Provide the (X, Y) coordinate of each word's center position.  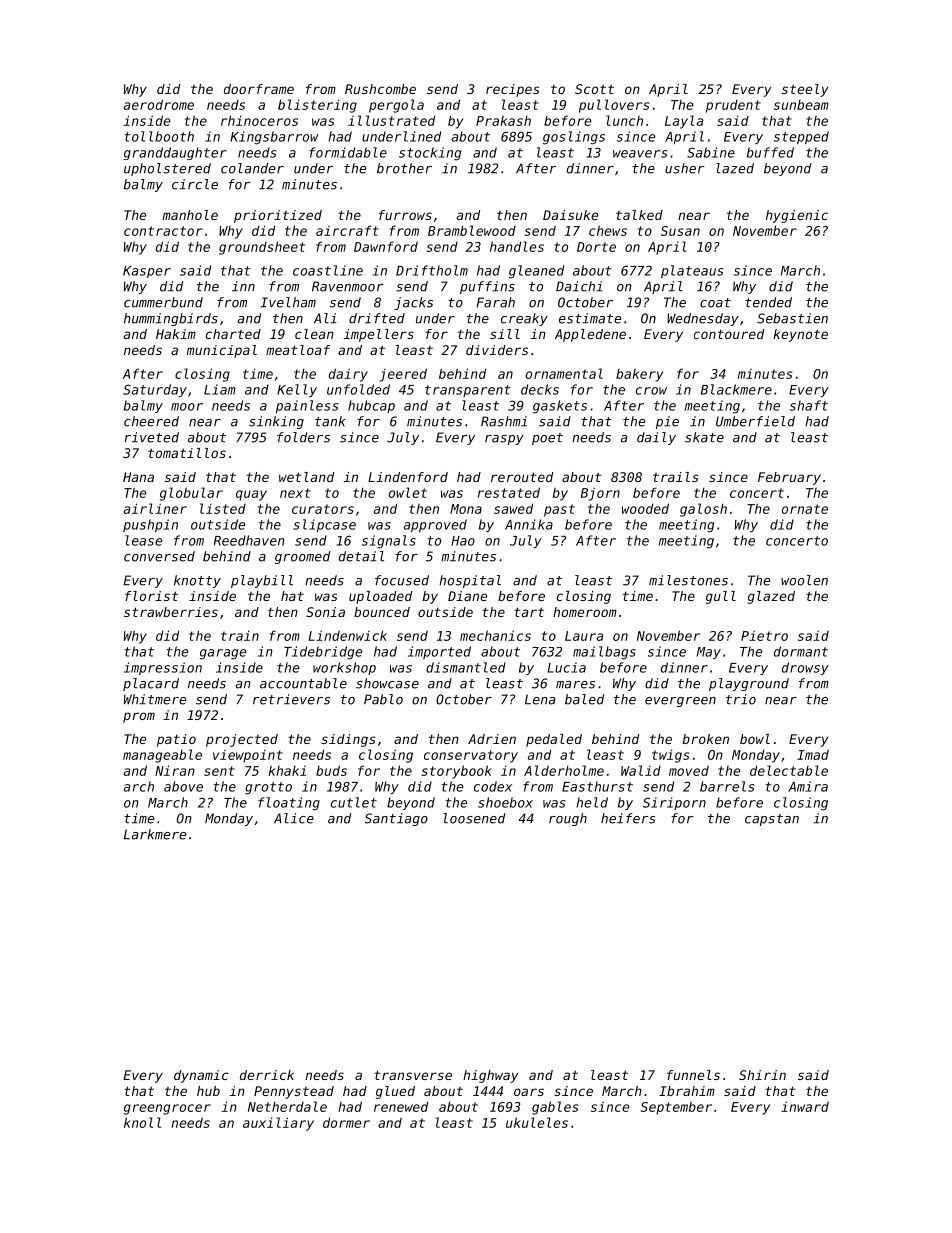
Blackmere (736, 389)
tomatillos (187, 453)
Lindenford (408, 477)
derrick (267, 1075)
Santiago (396, 819)
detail (361, 556)
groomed (302, 557)
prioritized (278, 216)
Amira (808, 786)
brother (404, 168)
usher (685, 168)
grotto (268, 788)
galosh (703, 510)
